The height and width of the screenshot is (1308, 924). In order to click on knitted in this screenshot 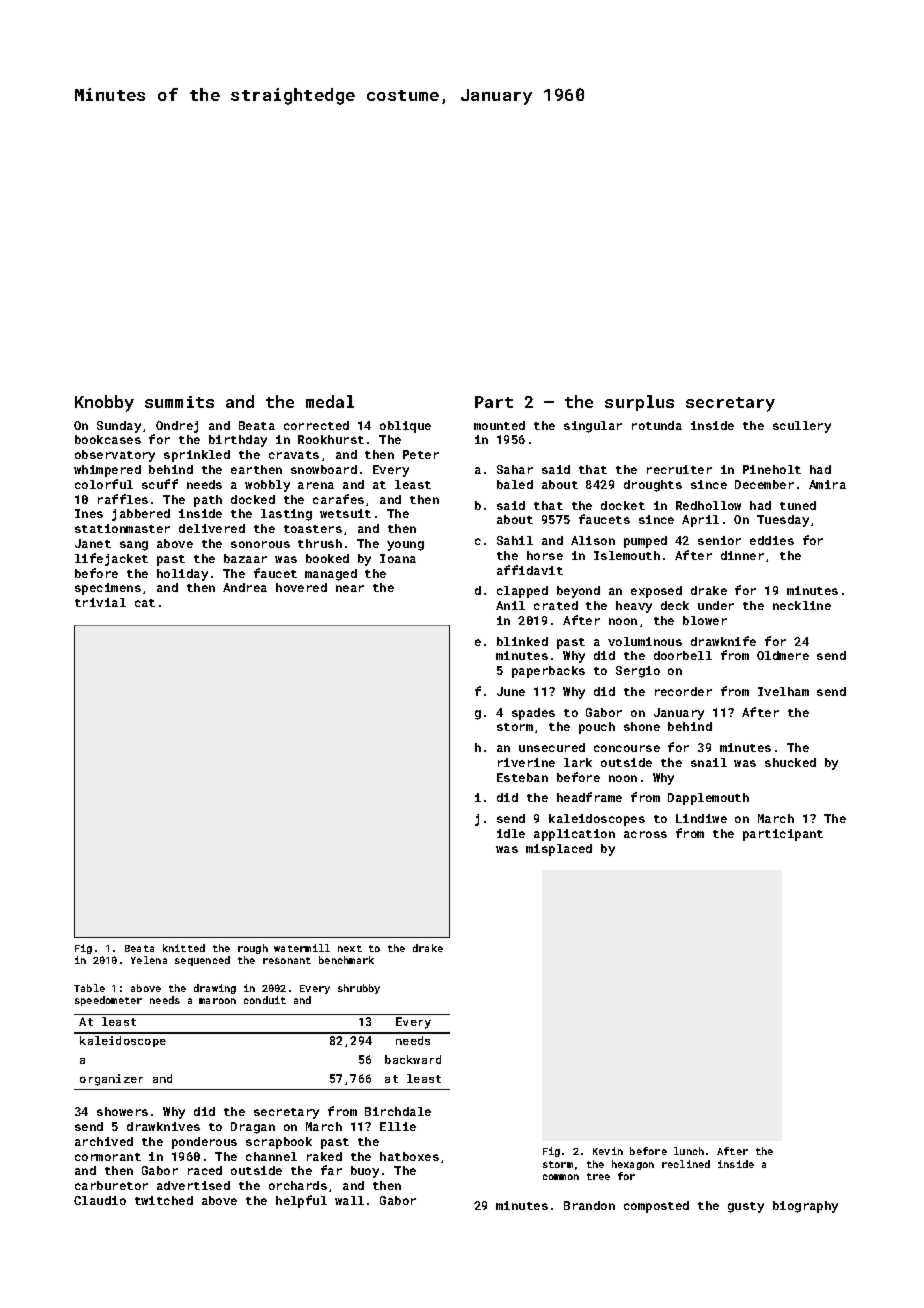, I will do `click(184, 948)`.
